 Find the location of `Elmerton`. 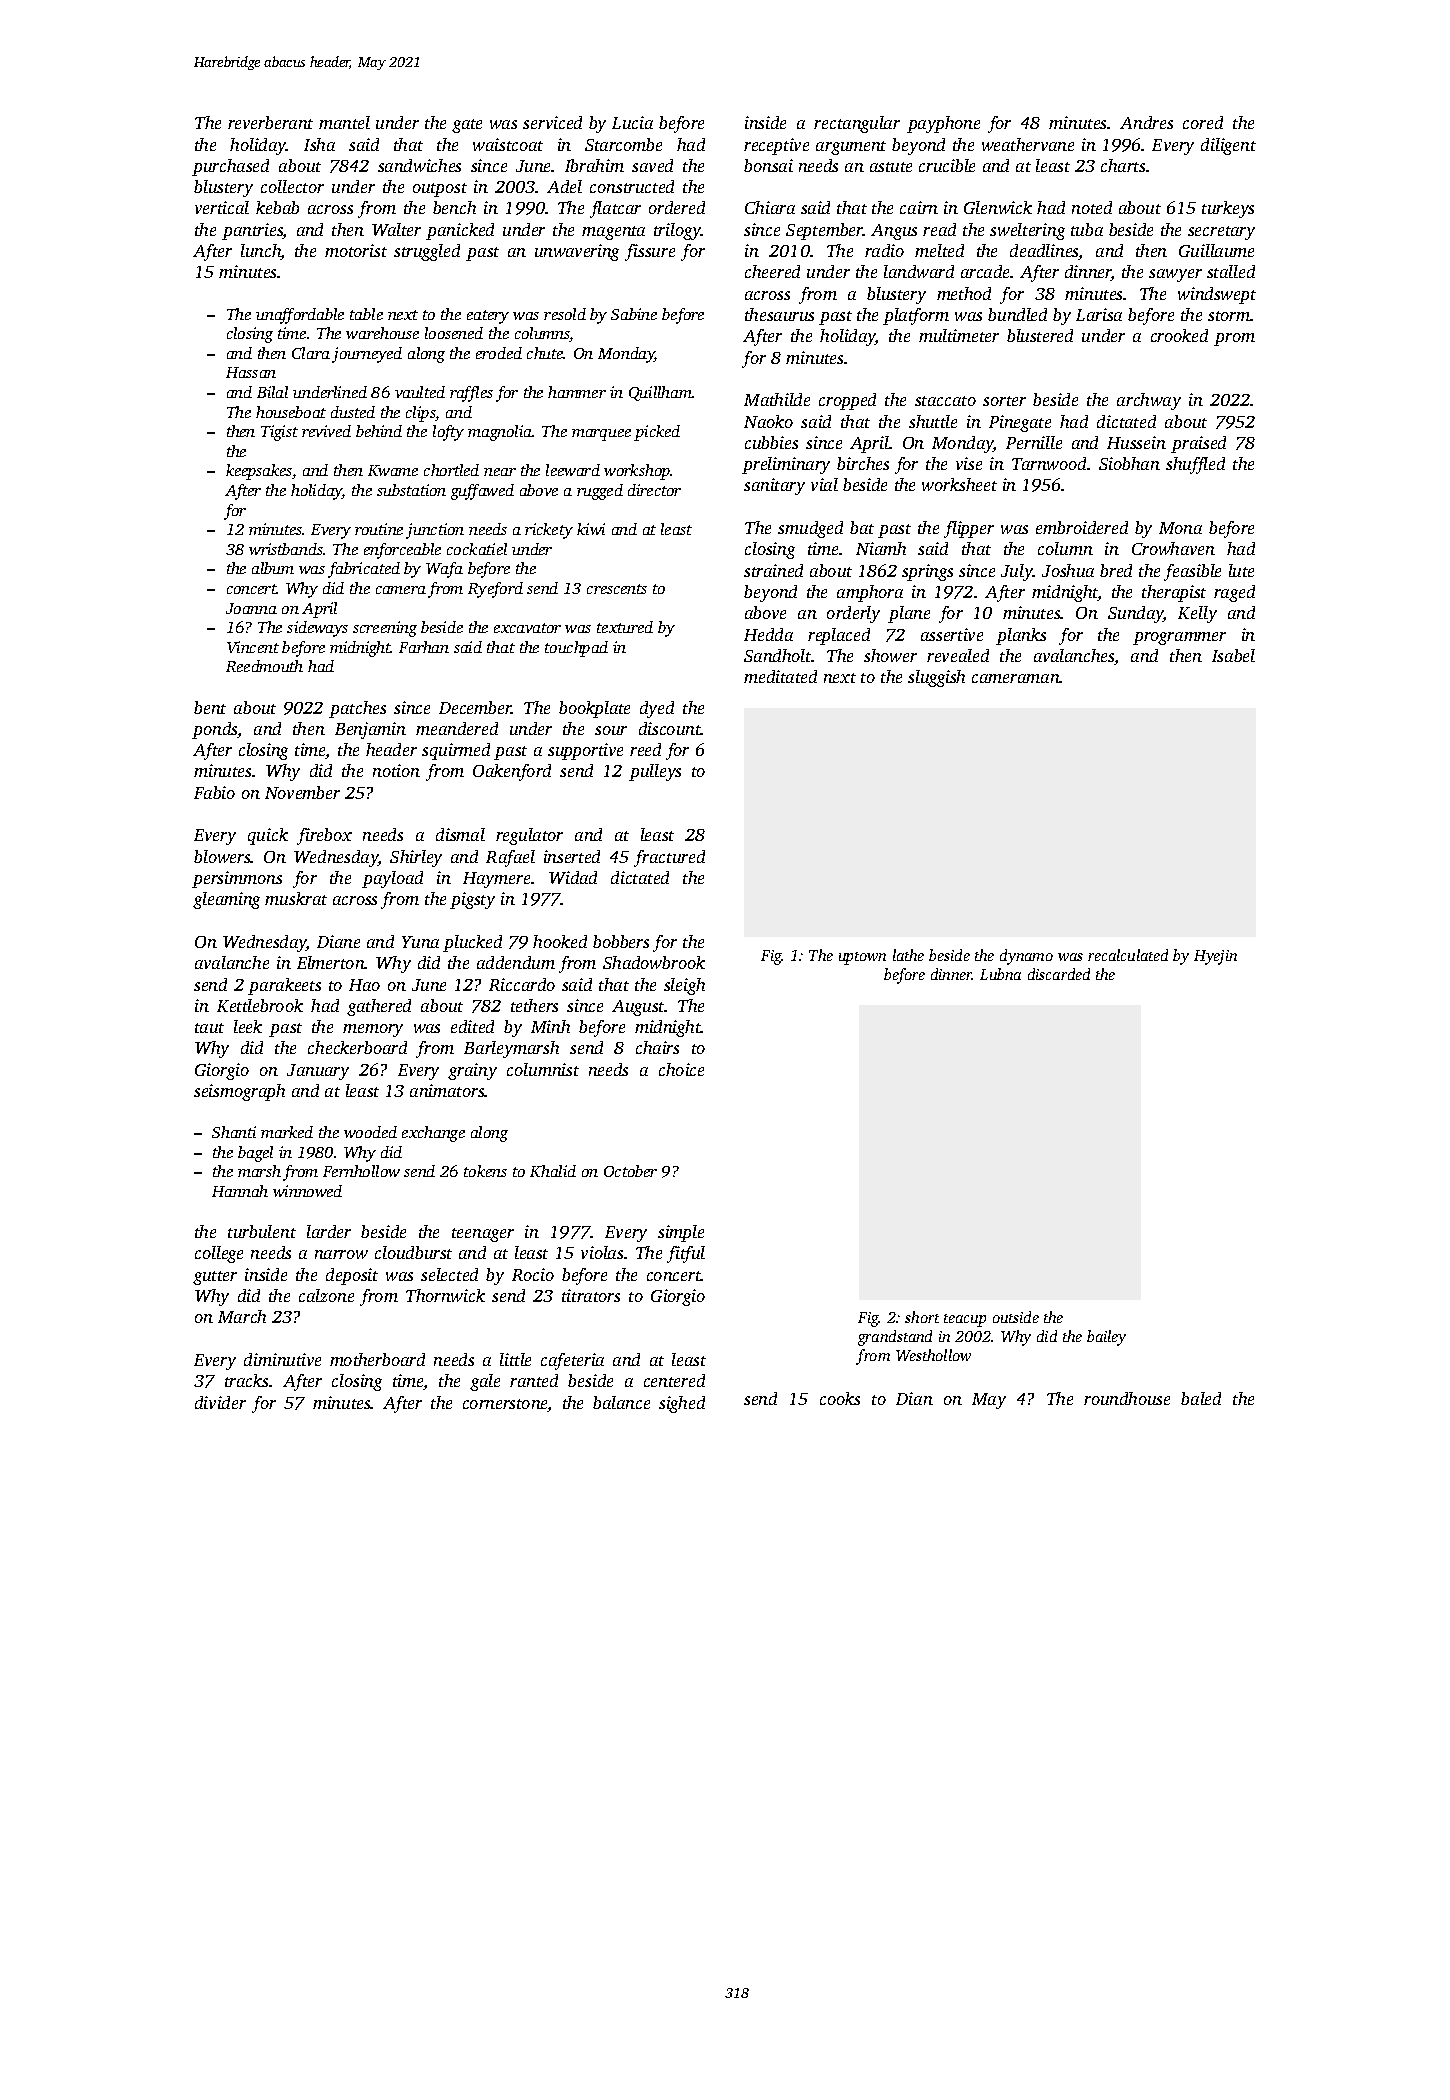

Elmerton is located at coordinates (331, 962).
